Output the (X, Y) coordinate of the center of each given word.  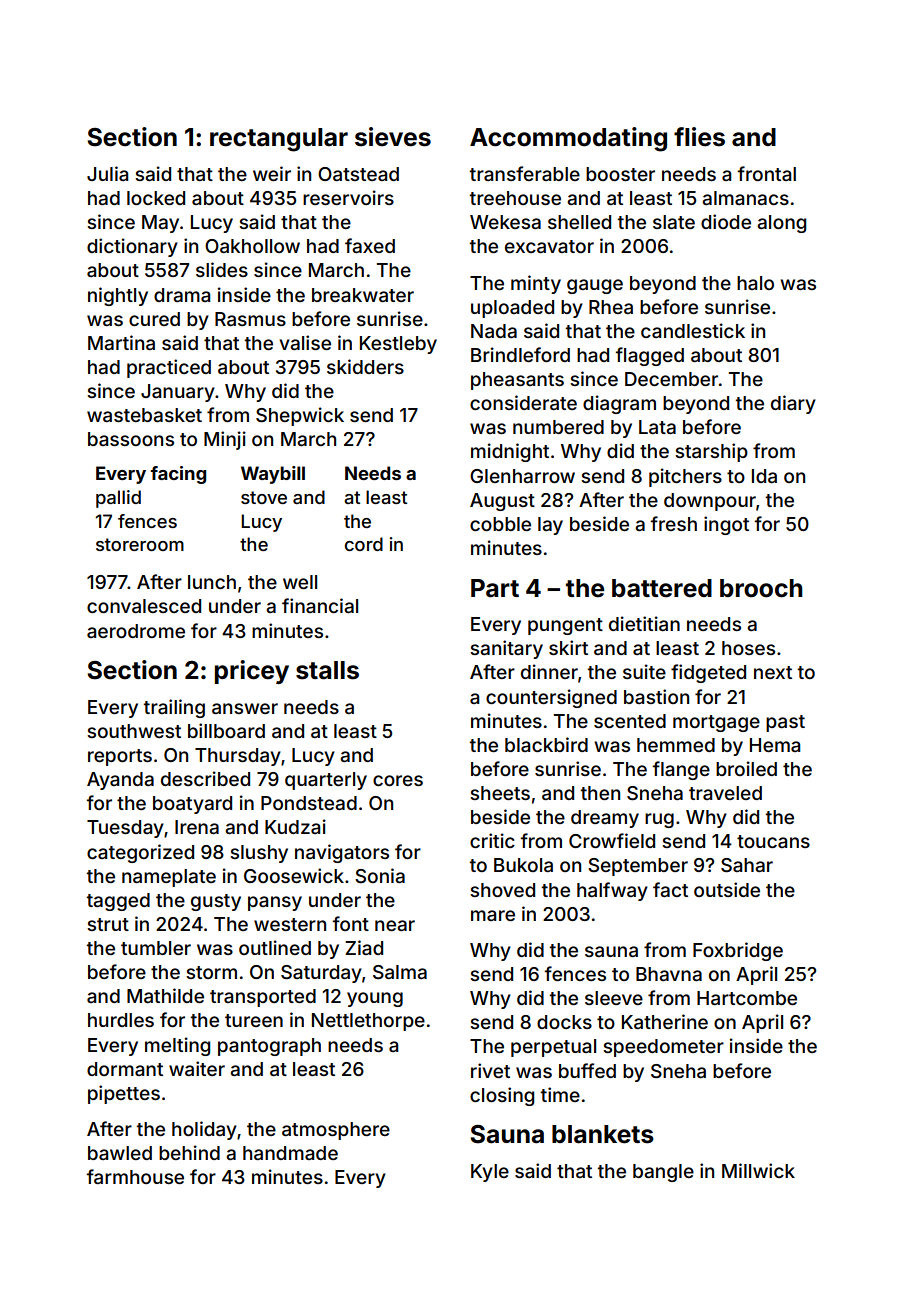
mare (493, 915)
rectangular (279, 140)
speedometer (663, 1048)
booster (620, 174)
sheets (500, 793)
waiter (197, 1068)
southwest (134, 731)
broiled (746, 768)
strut (108, 924)
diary (793, 404)
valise (305, 342)
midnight (510, 452)
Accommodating (568, 139)
